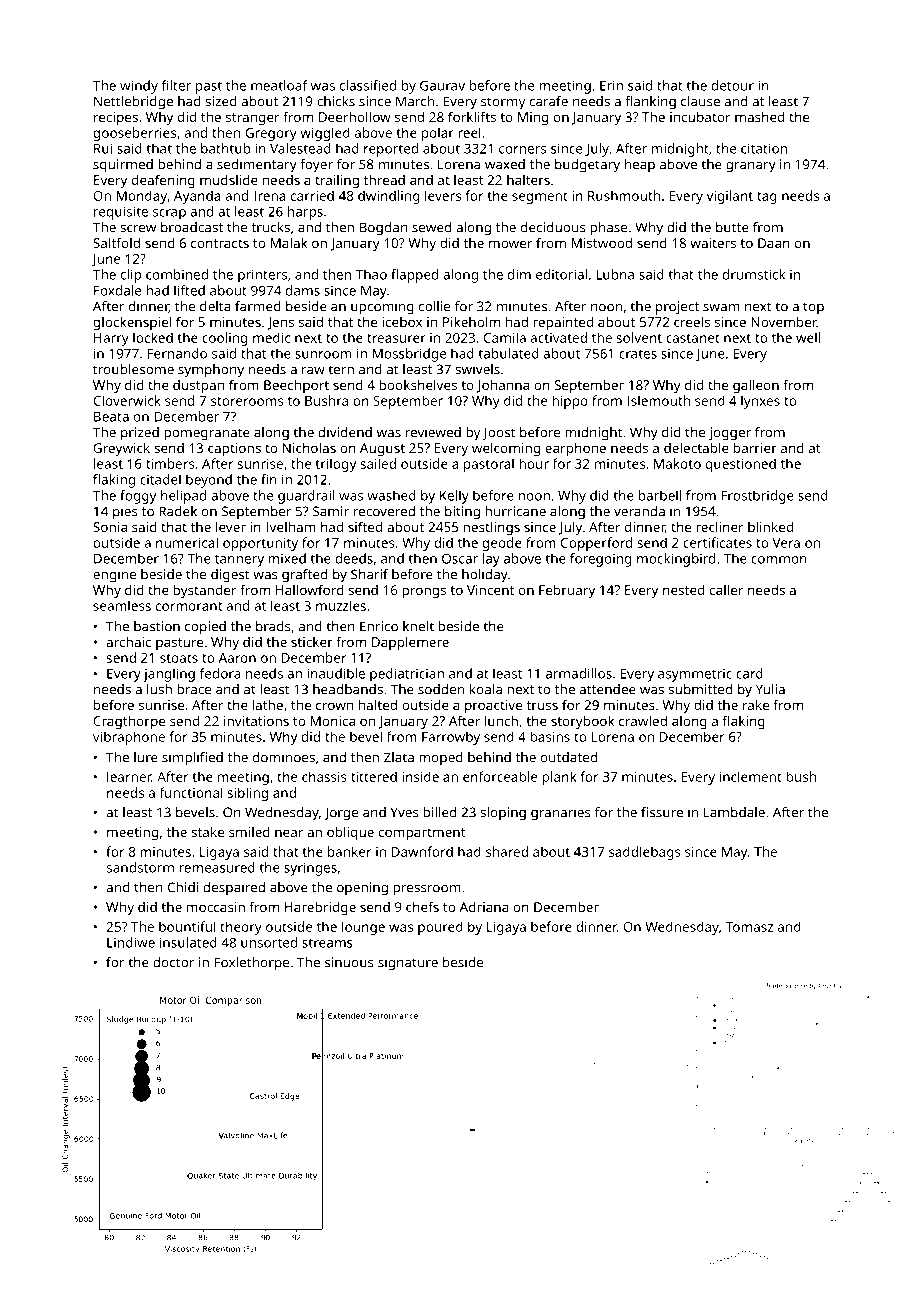 The width and height of the document is (924, 1308). I want to click on Fernando, so click(177, 353).
